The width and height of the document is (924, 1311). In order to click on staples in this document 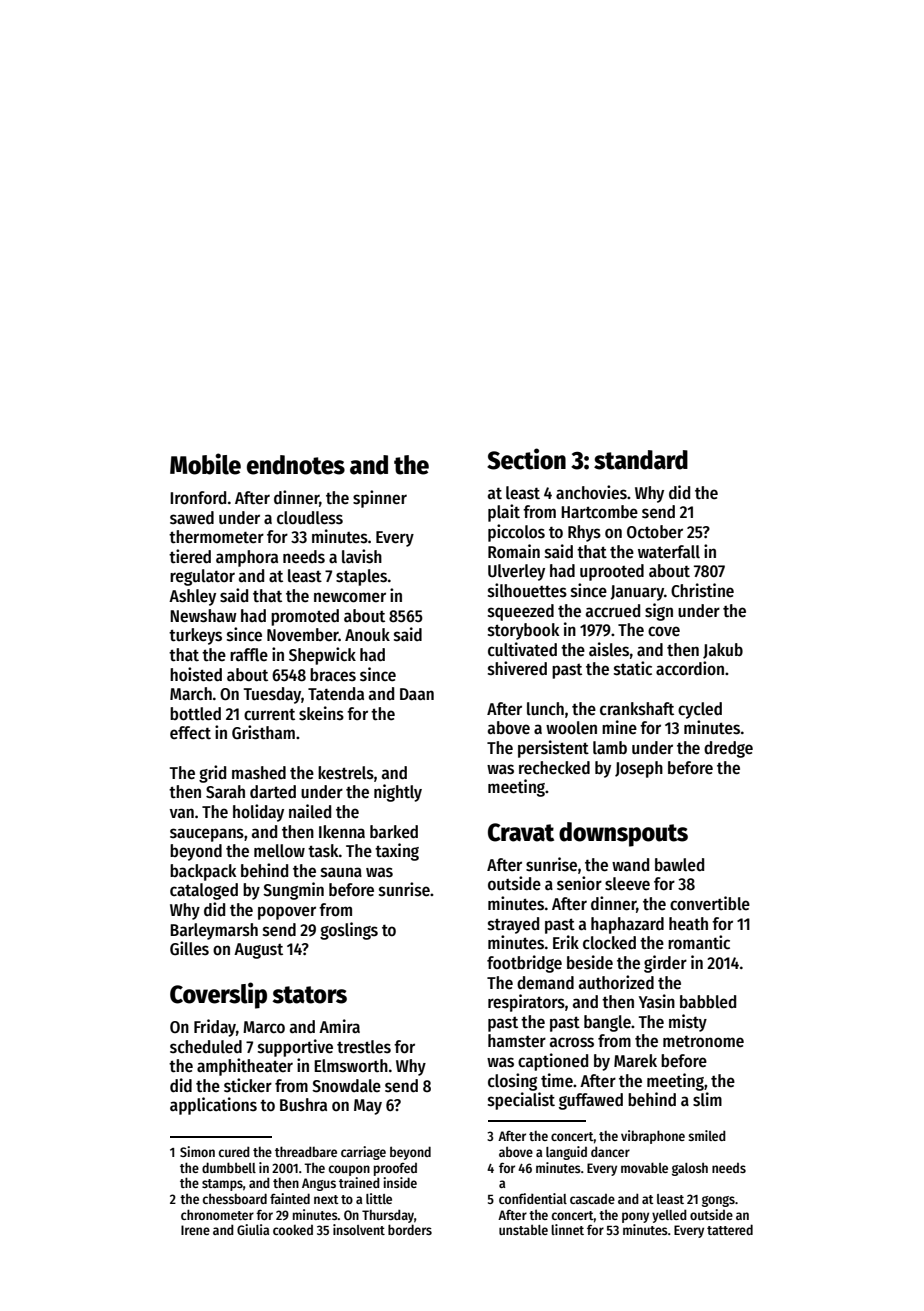, I will do `click(361, 577)`.
